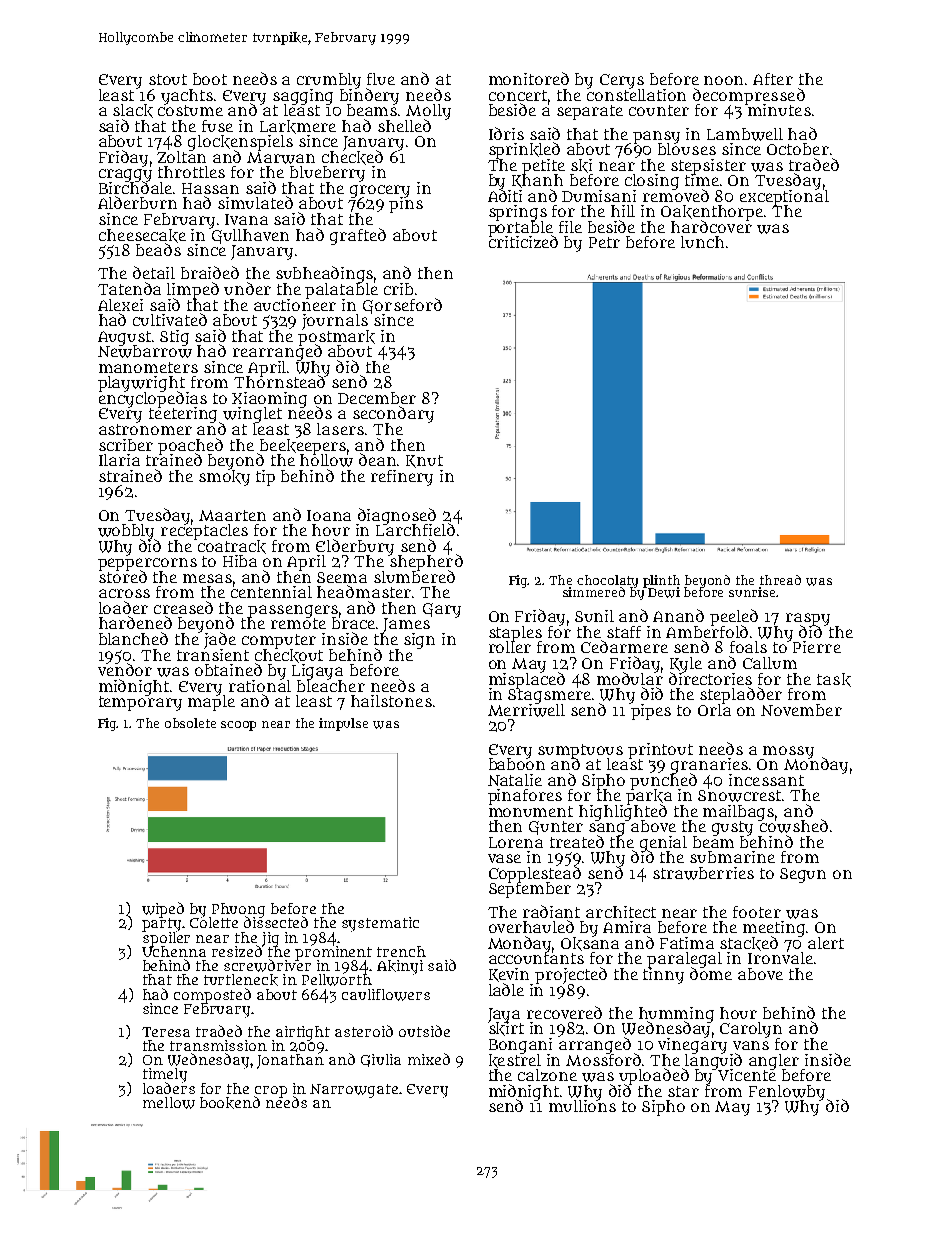  What do you see at coordinates (661, 581) in the screenshot?
I see `plinth` at bounding box center [661, 581].
